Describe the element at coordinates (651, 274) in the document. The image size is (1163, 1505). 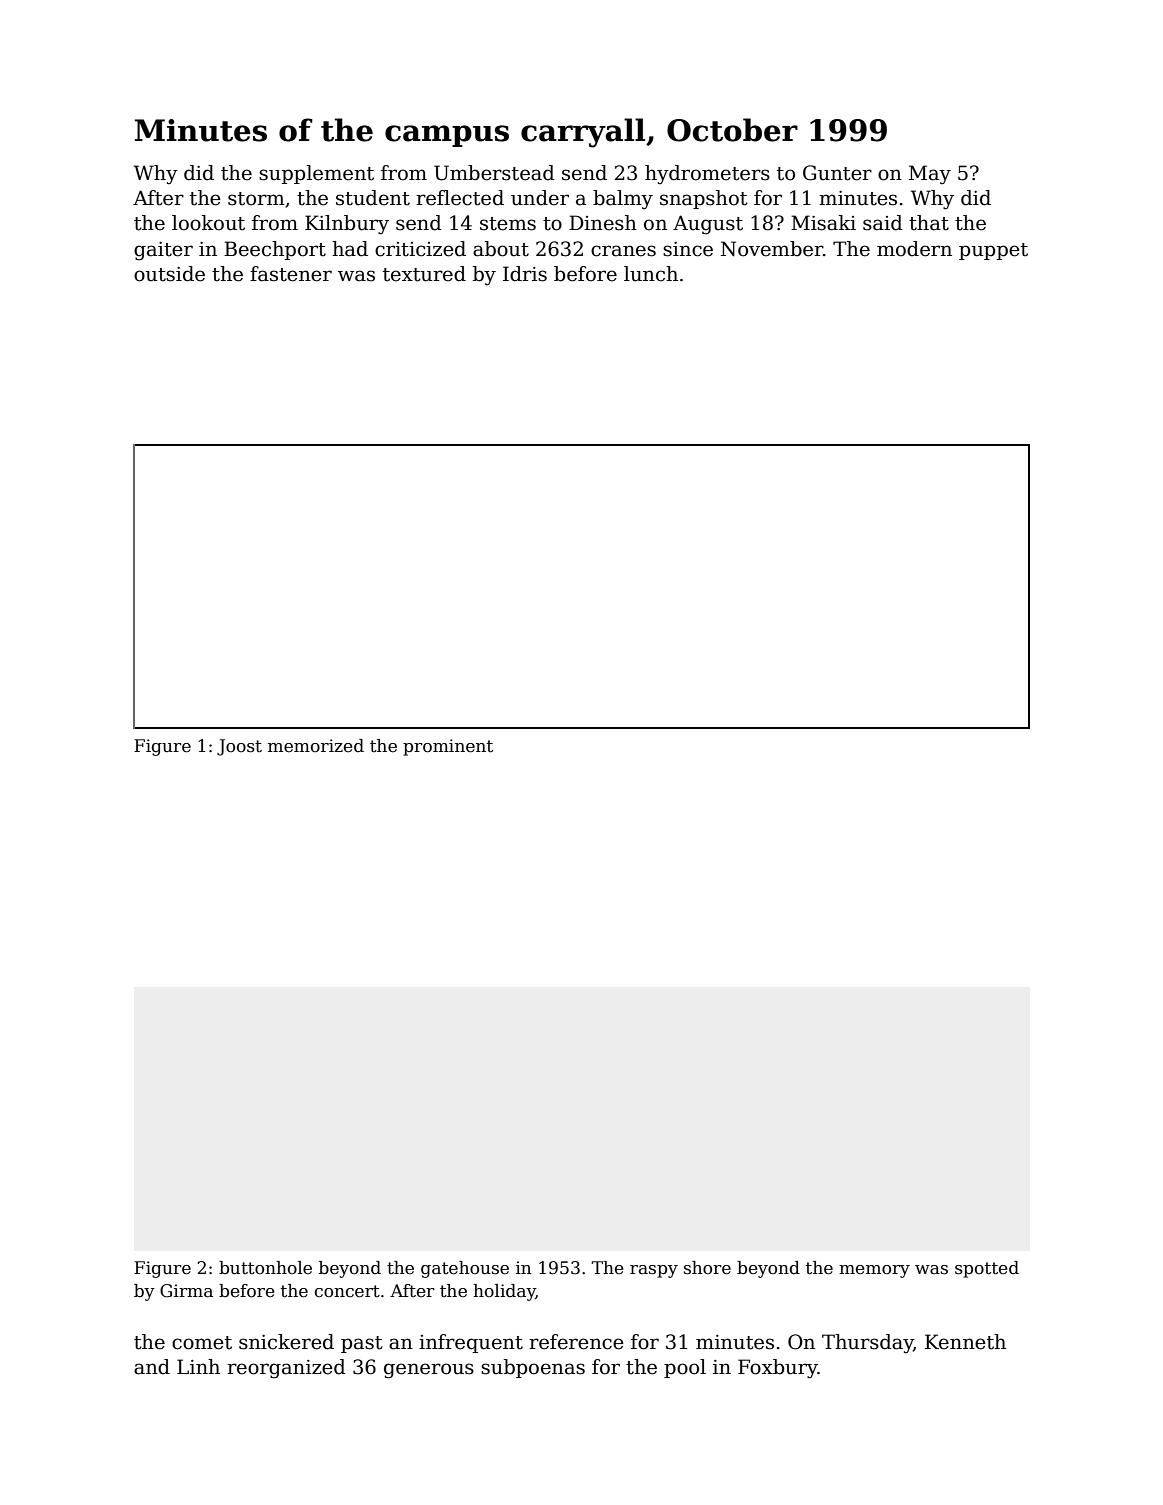
I see `lunch` at that location.
